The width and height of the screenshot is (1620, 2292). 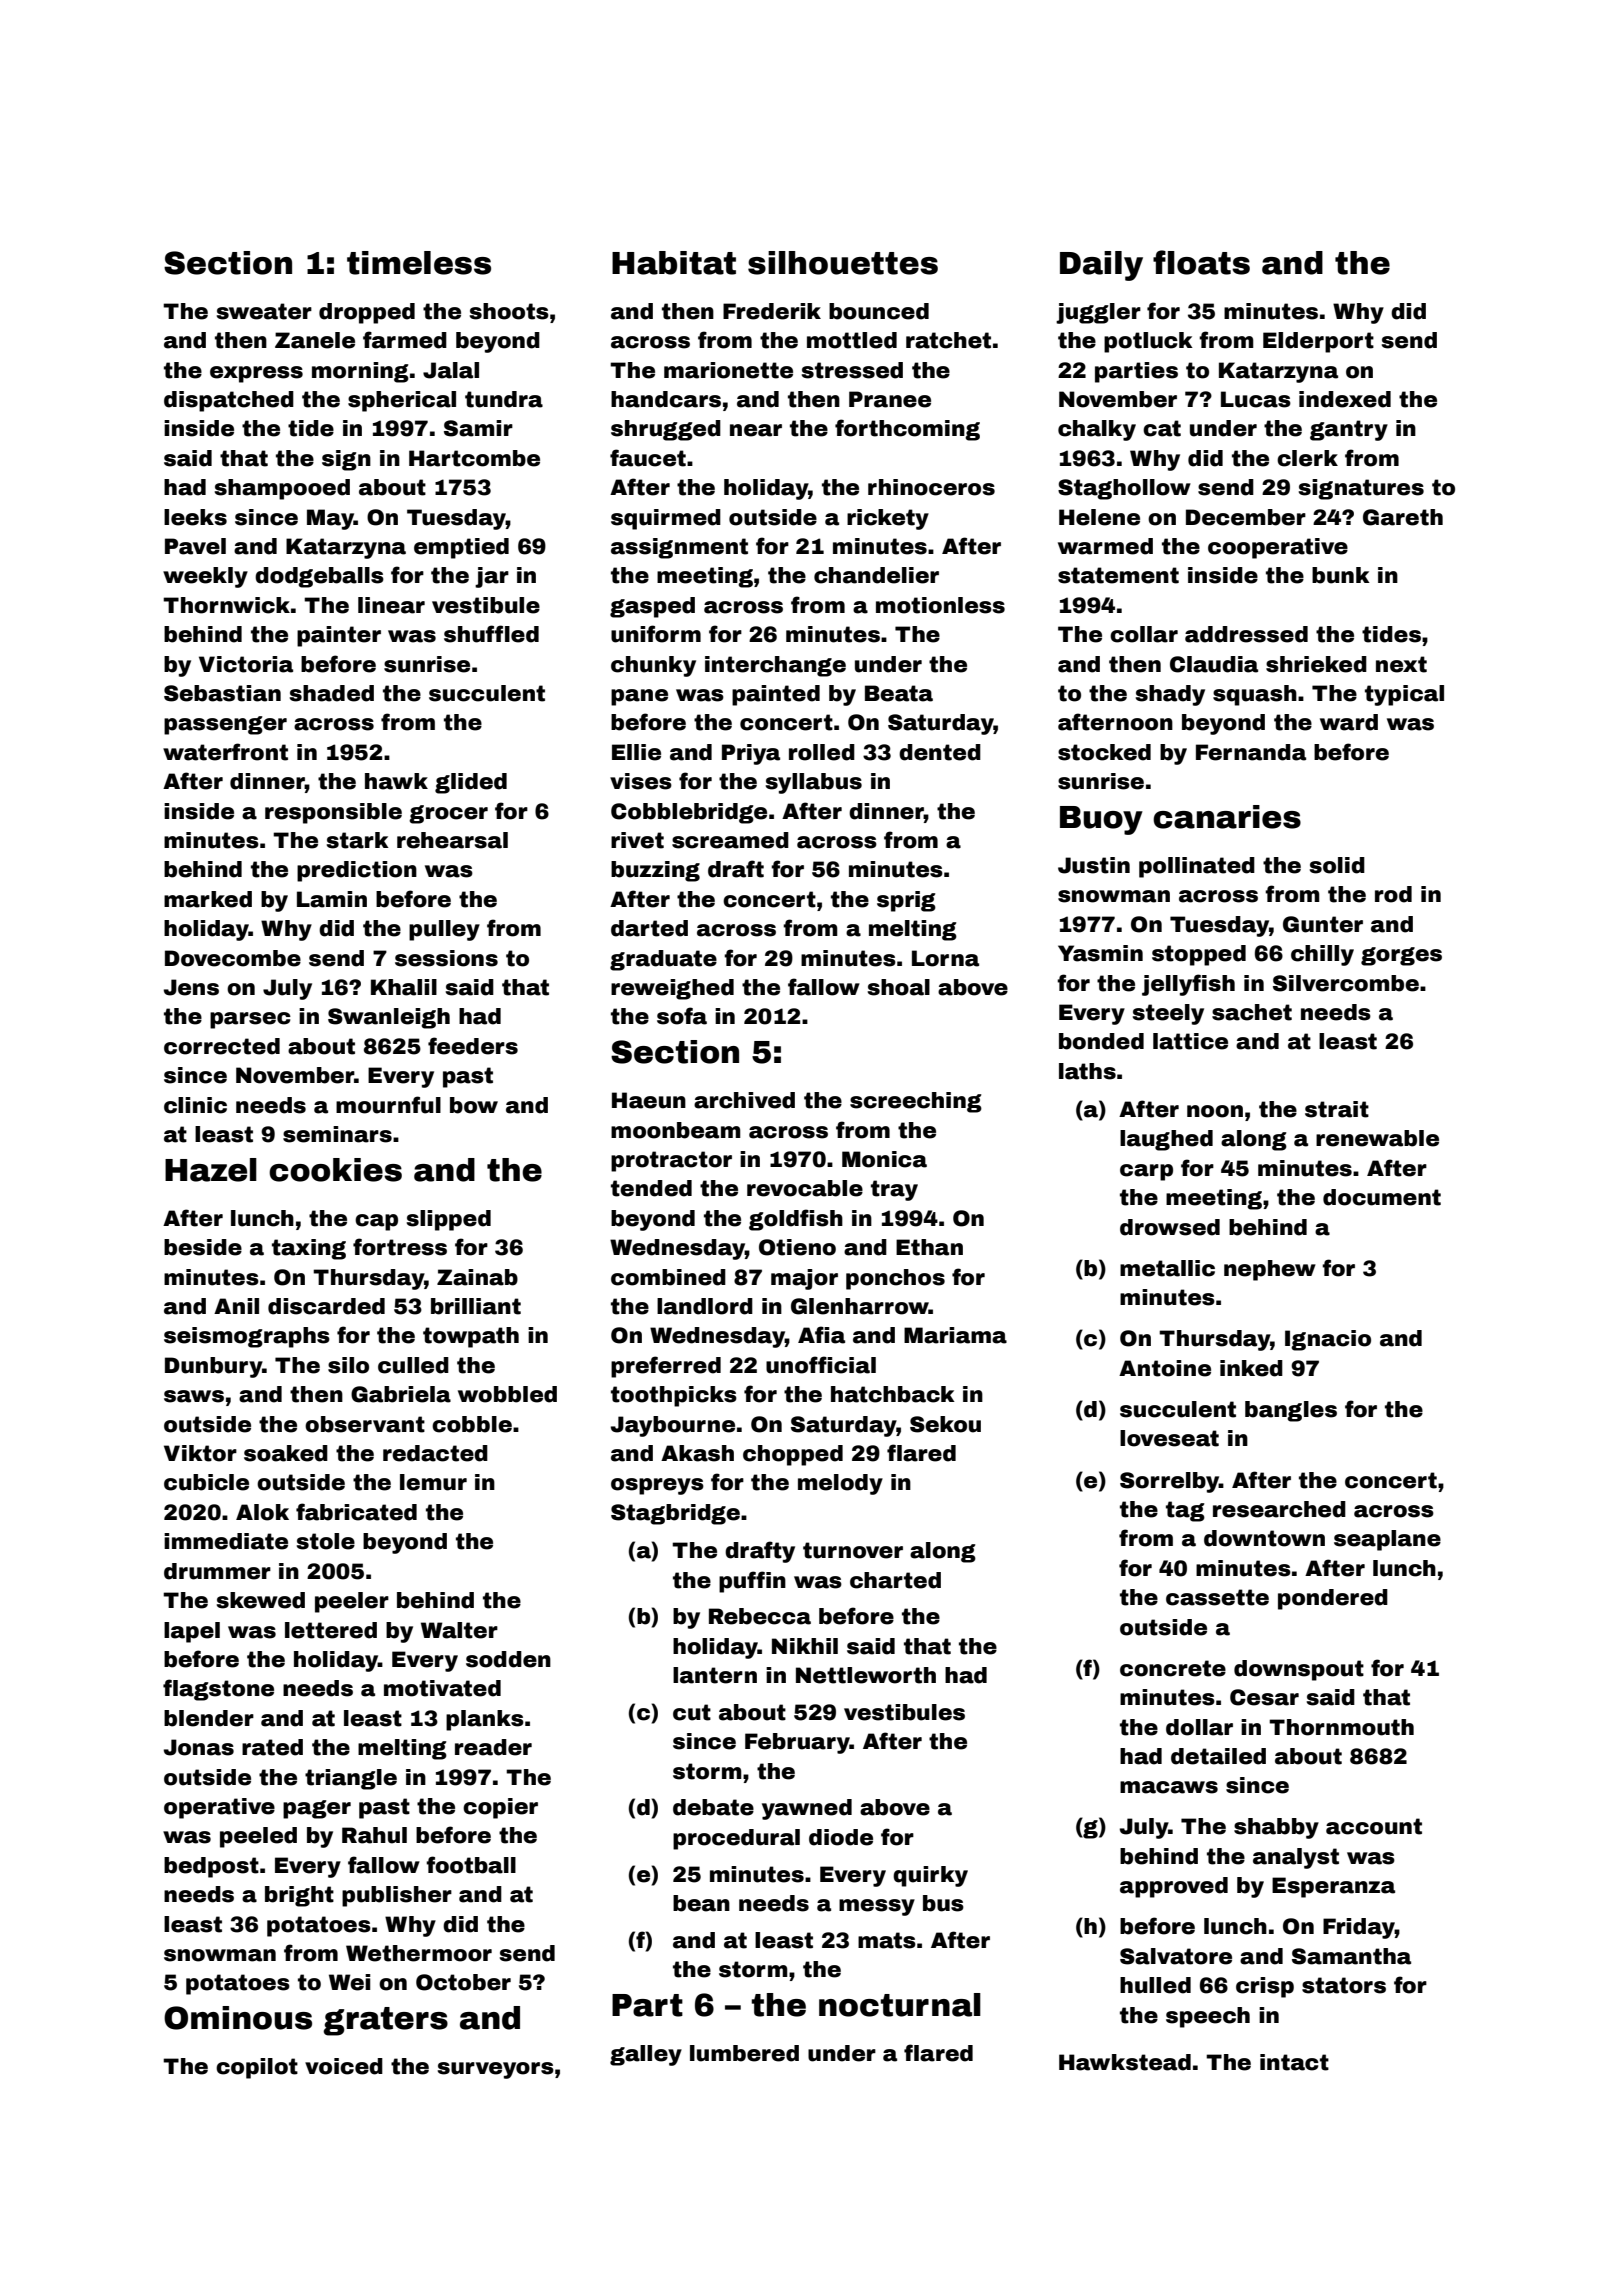 What do you see at coordinates (1201, 262) in the screenshot?
I see `floats` at bounding box center [1201, 262].
